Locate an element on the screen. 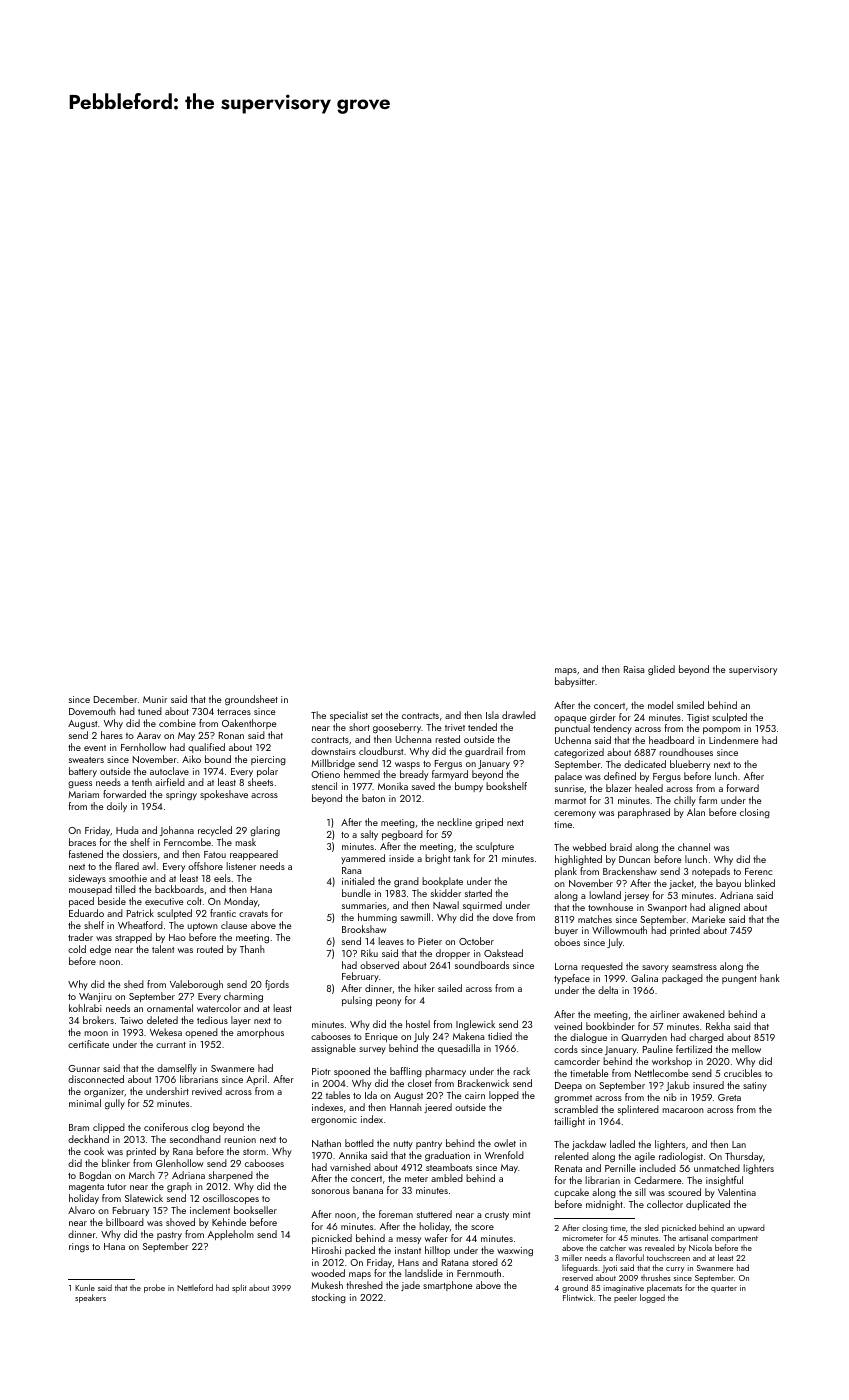 This screenshot has height=1400, width=849. upward is located at coordinates (751, 1228).
